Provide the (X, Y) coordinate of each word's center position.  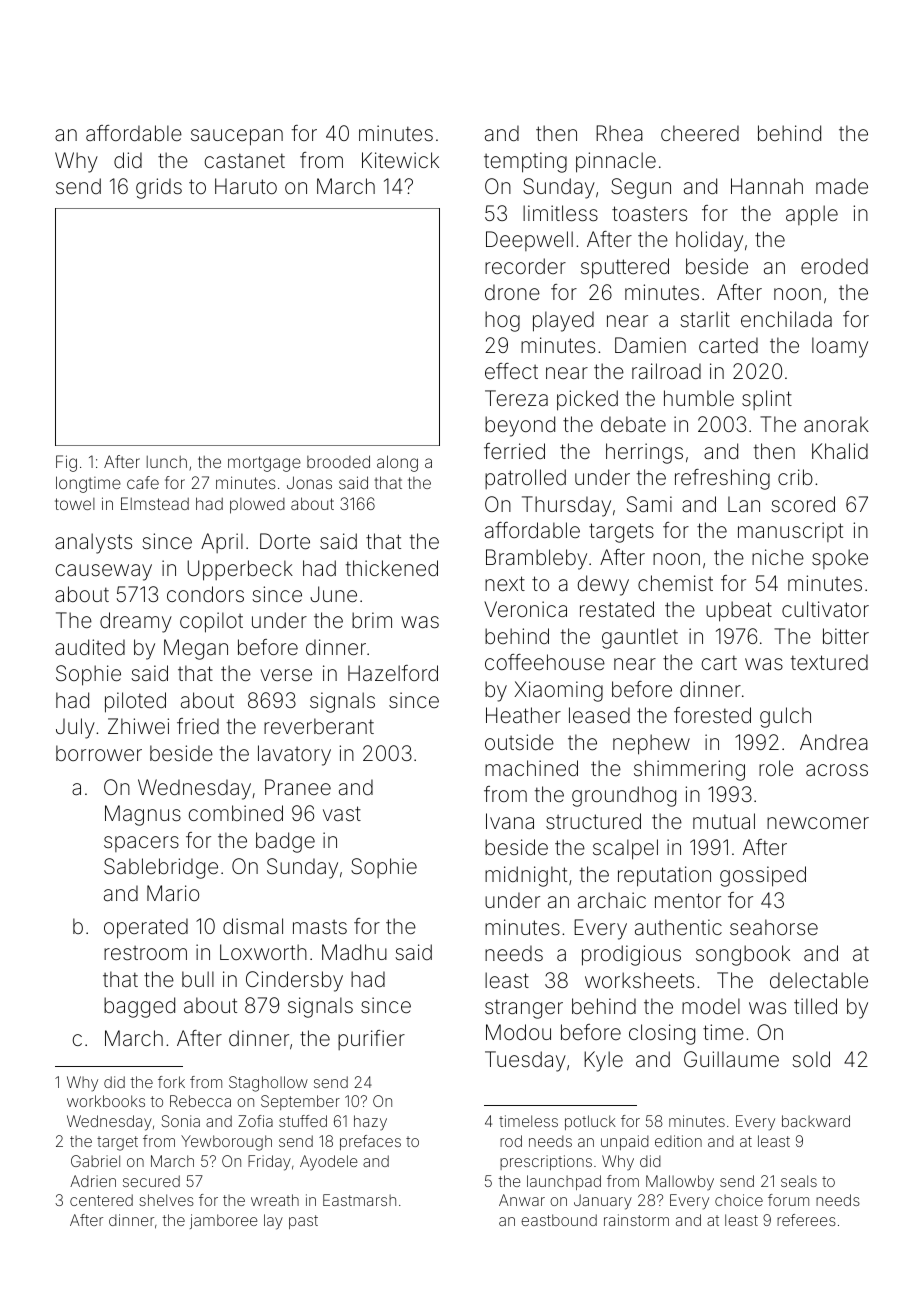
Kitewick (400, 160)
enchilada (786, 319)
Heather (523, 715)
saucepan (237, 137)
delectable (819, 980)
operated (146, 928)
